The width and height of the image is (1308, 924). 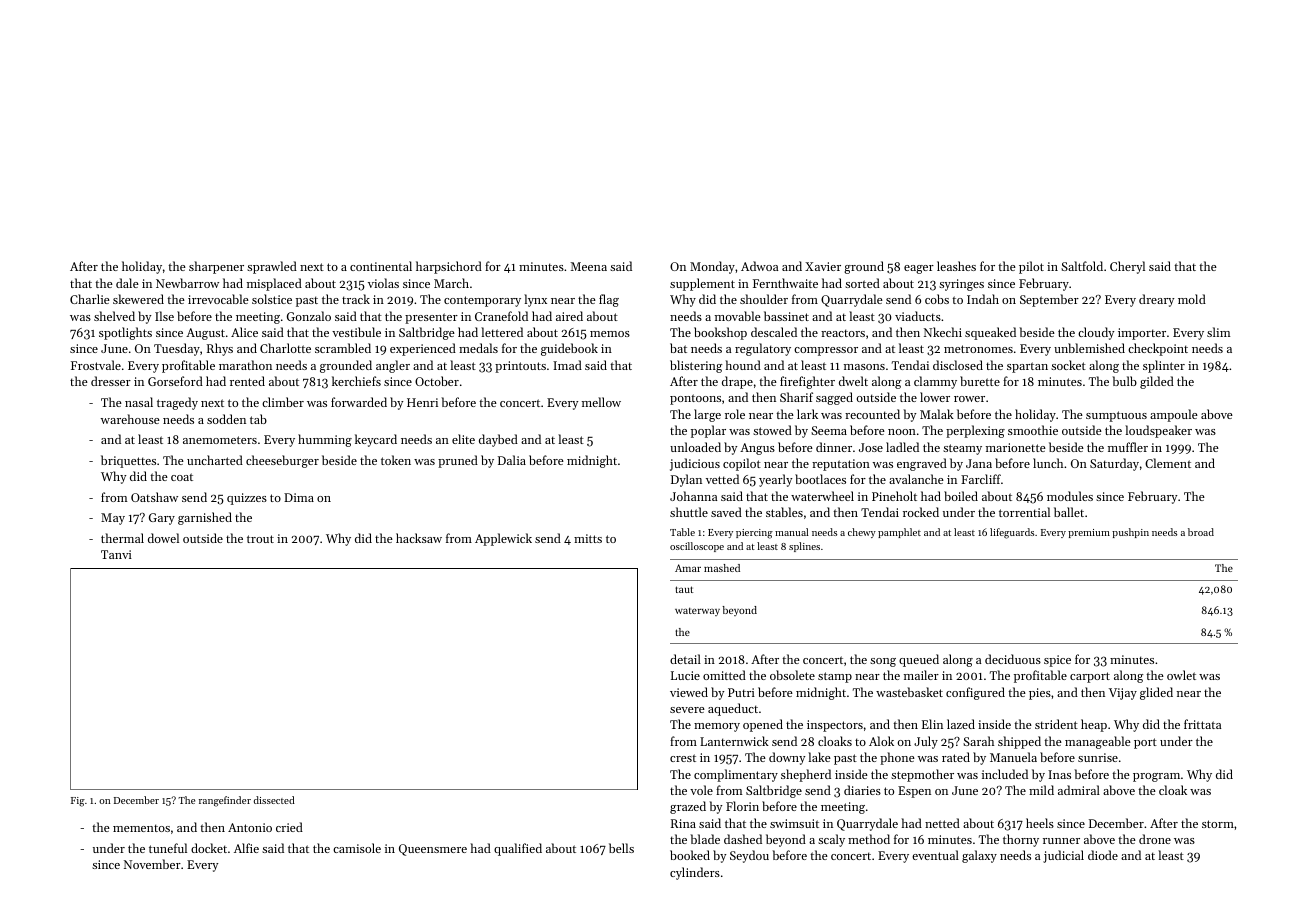 What do you see at coordinates (1201, 532) in the image?
I see `broad` at bounding box center [1201, 532].
